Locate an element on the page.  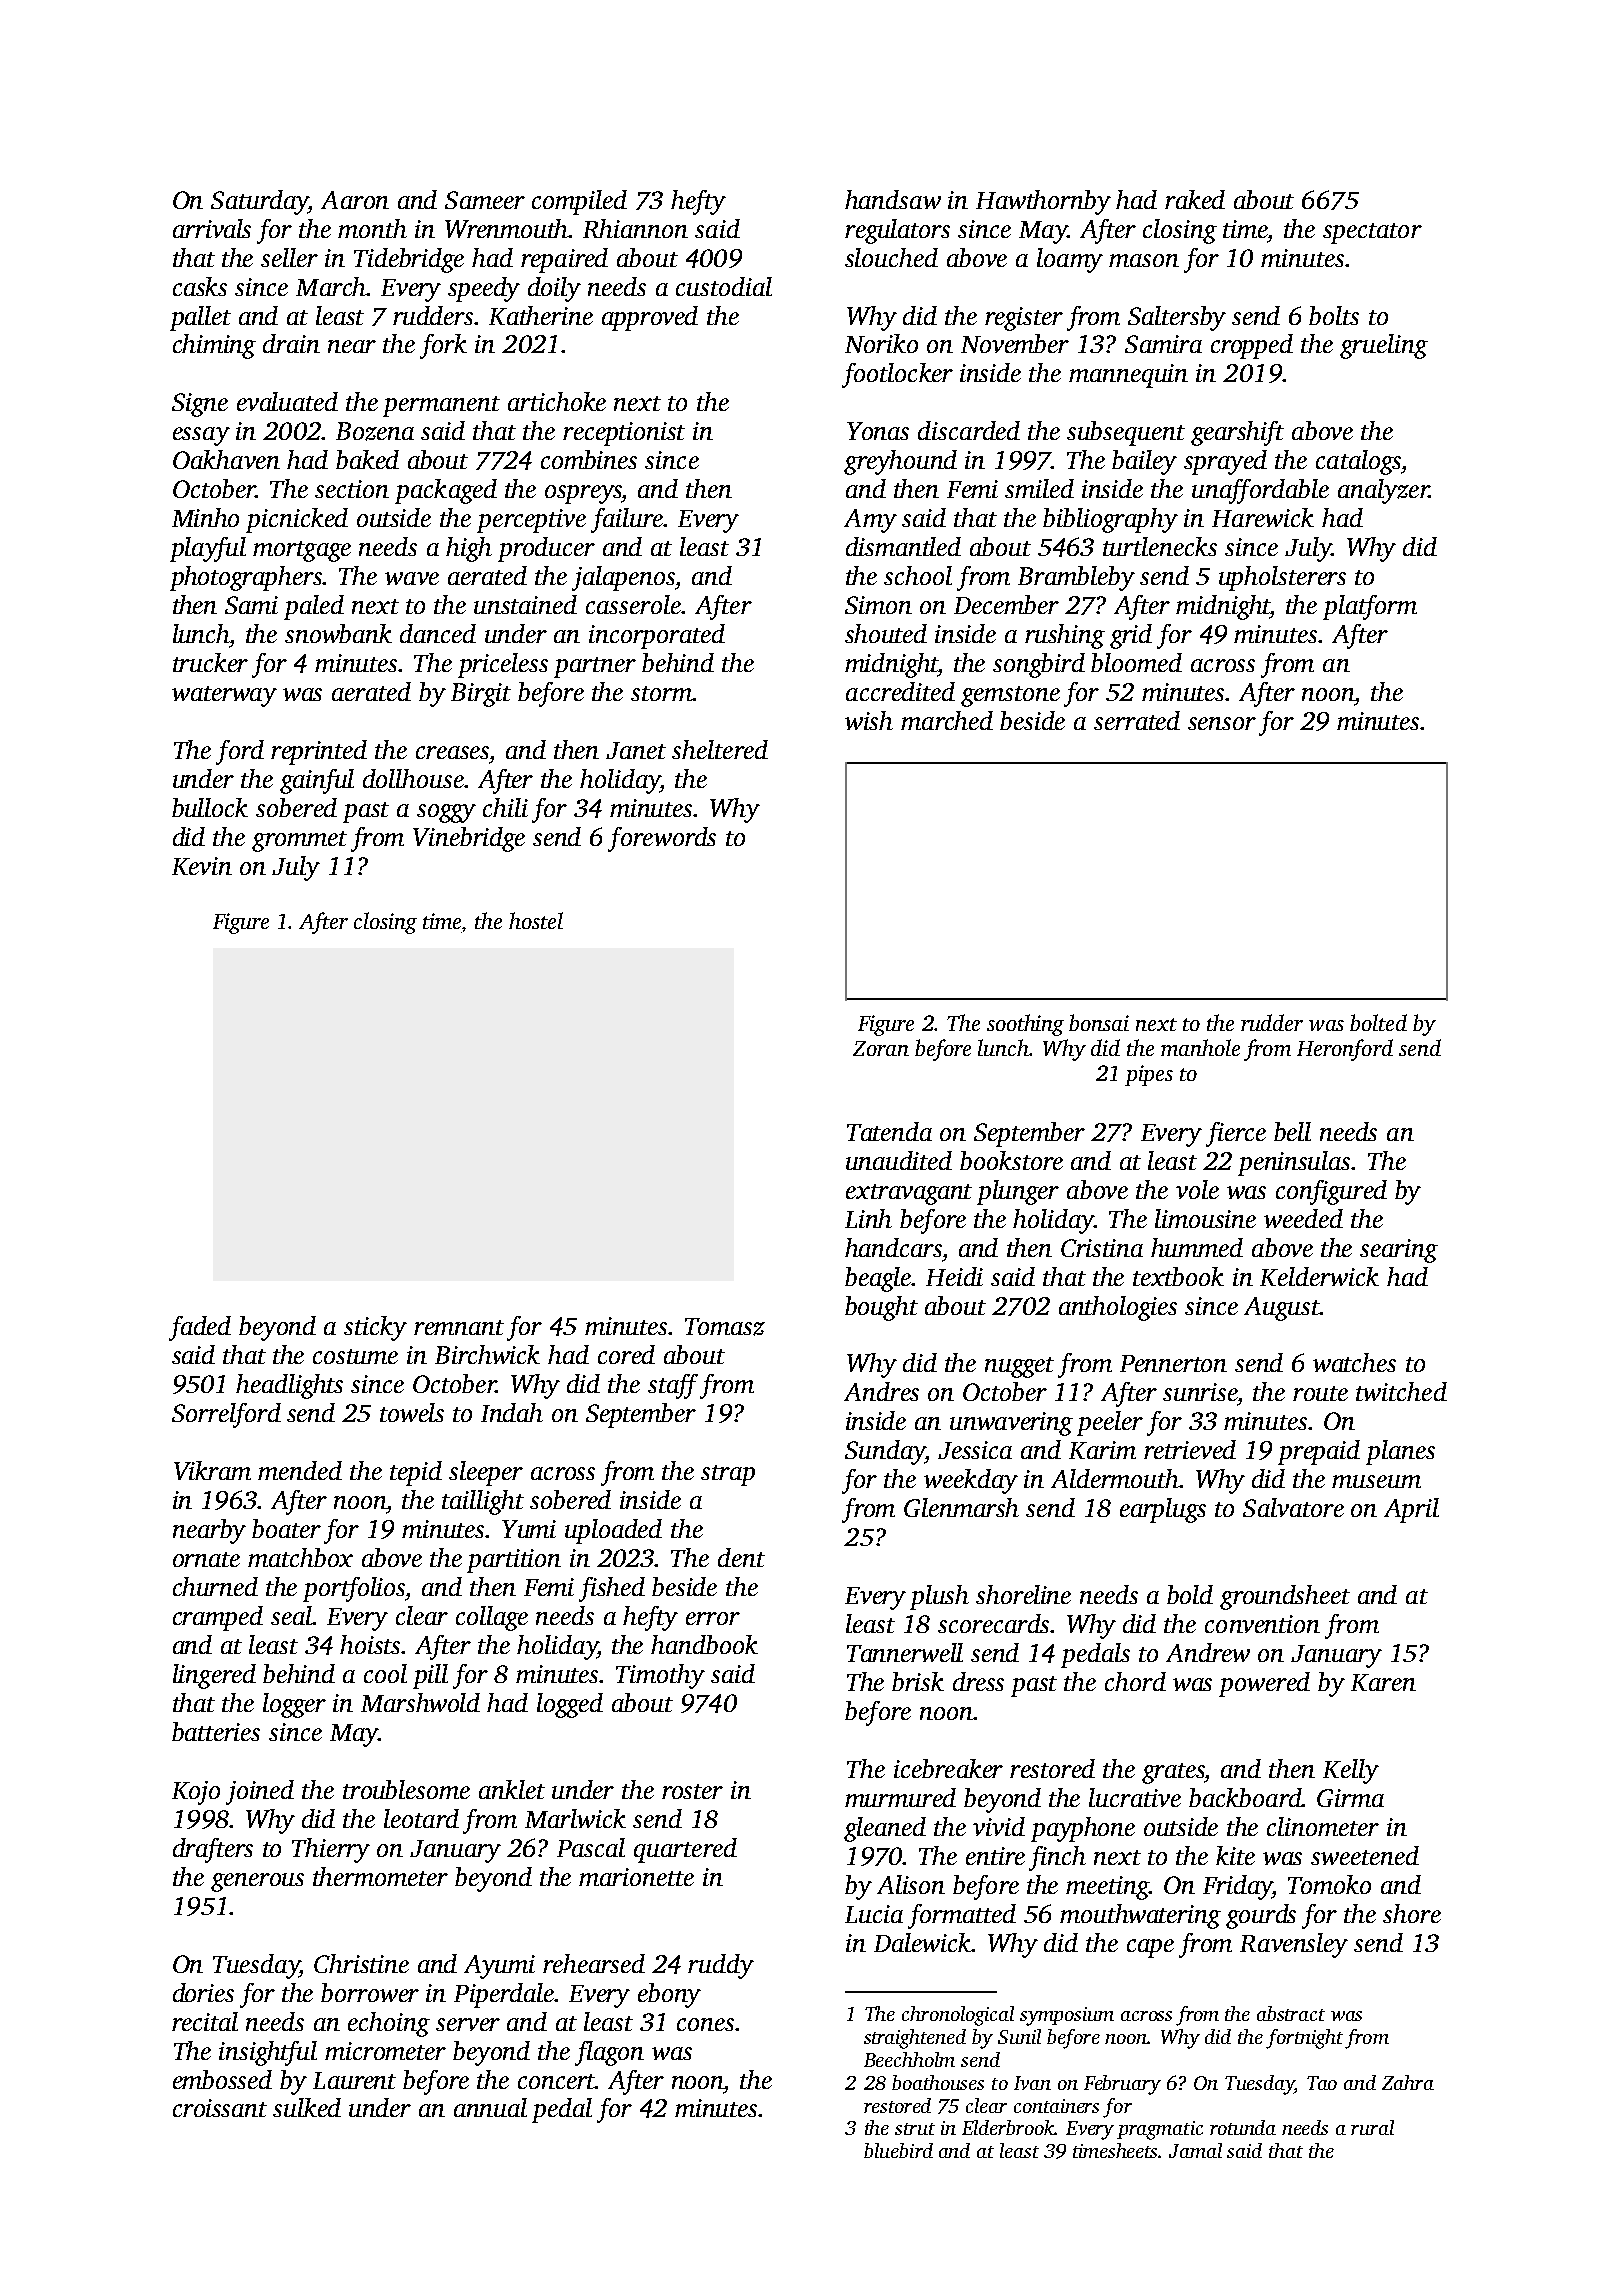
serrated is located at coordinates (1137, 720).
